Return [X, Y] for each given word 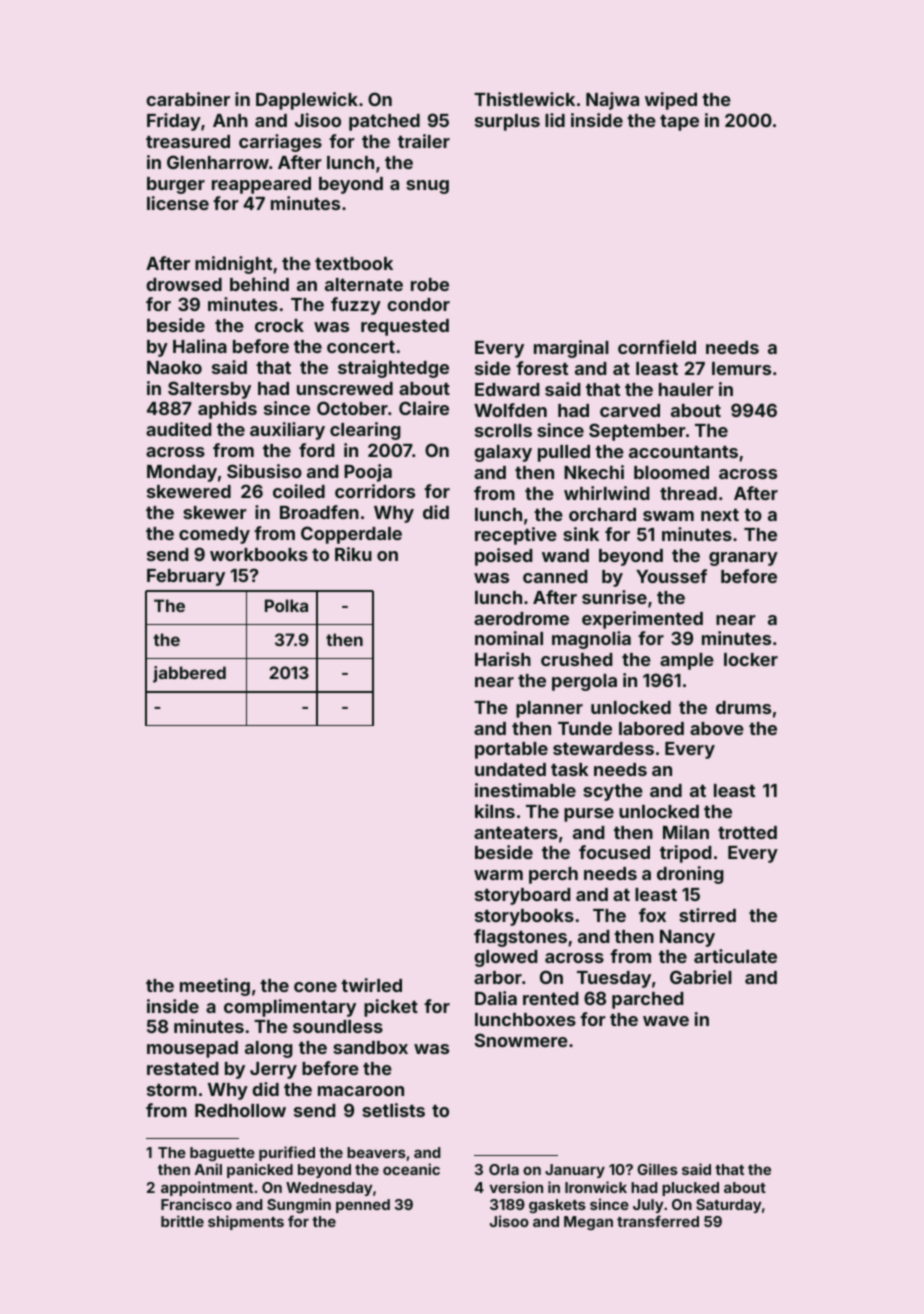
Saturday [729, 1206]
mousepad [192, 1049]
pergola [584, 682]
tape [679, 123]
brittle [182, 1221]
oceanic [411, 1169]
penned [363, 1206]
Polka [286, 605]
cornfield [657, 347]
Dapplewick [307, 101]
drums [743, 707]
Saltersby [209, 390]
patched [384, 122]
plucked [690, 1189]
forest [542, 368]
